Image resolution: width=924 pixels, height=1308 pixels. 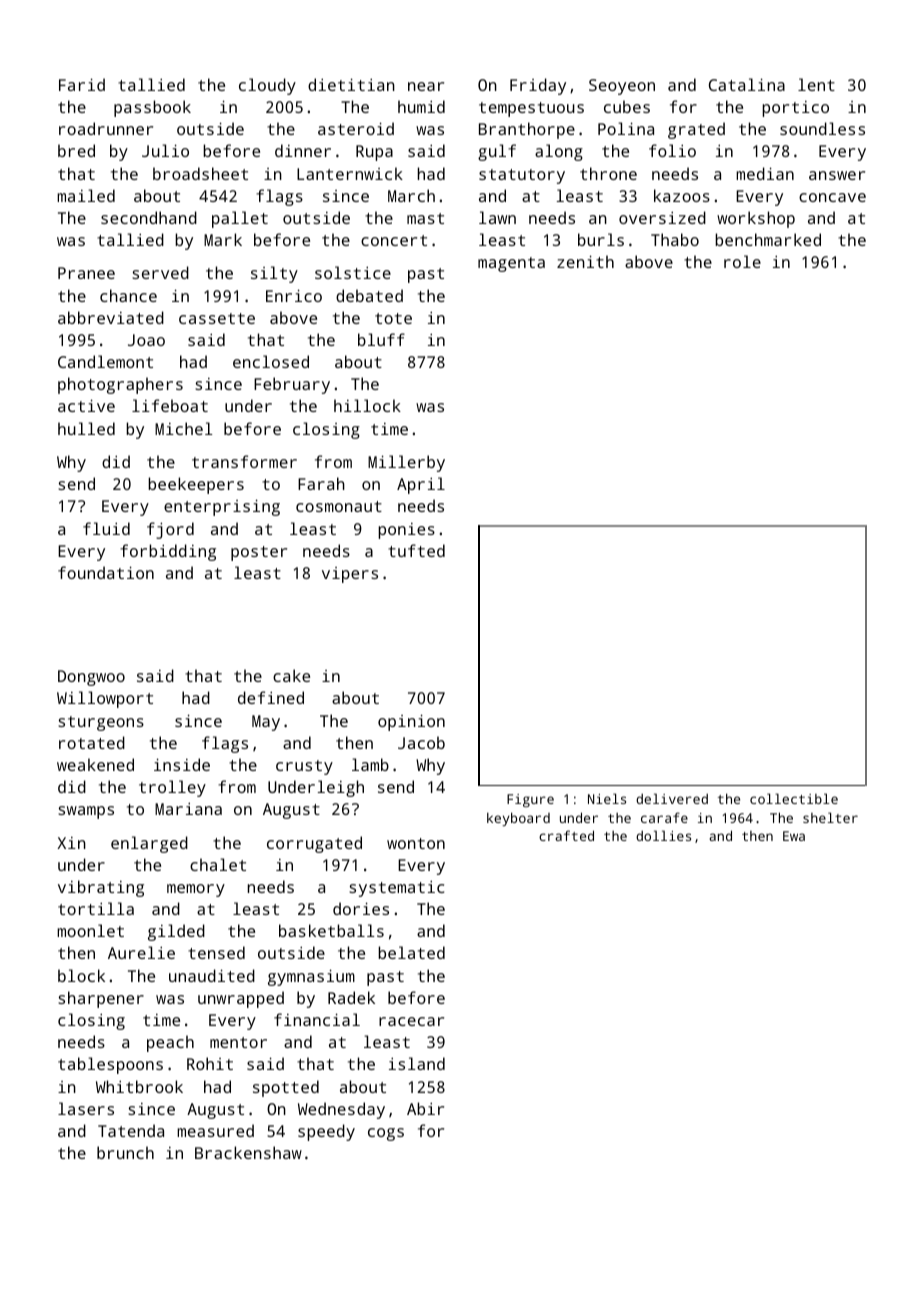 What do you see at coordinates (794, 798) in the page?
I see `collectible` at bounding box center [794, 798].
